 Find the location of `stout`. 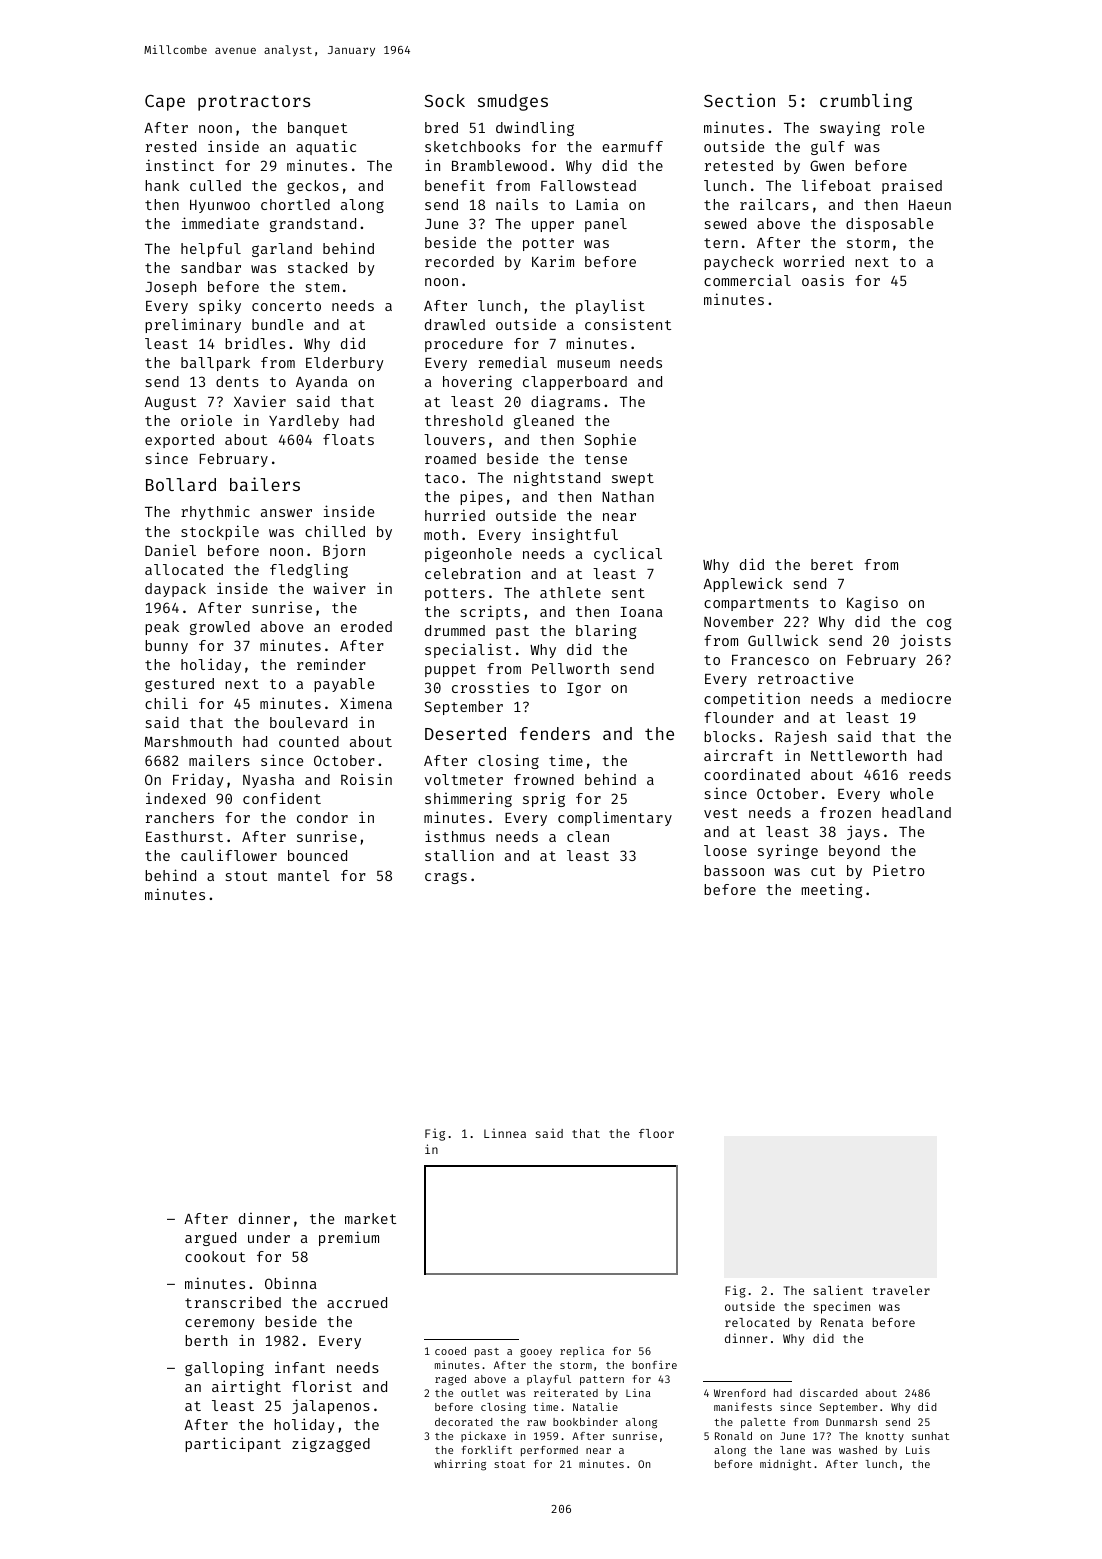

stout is located at coordinates (246, 876).
